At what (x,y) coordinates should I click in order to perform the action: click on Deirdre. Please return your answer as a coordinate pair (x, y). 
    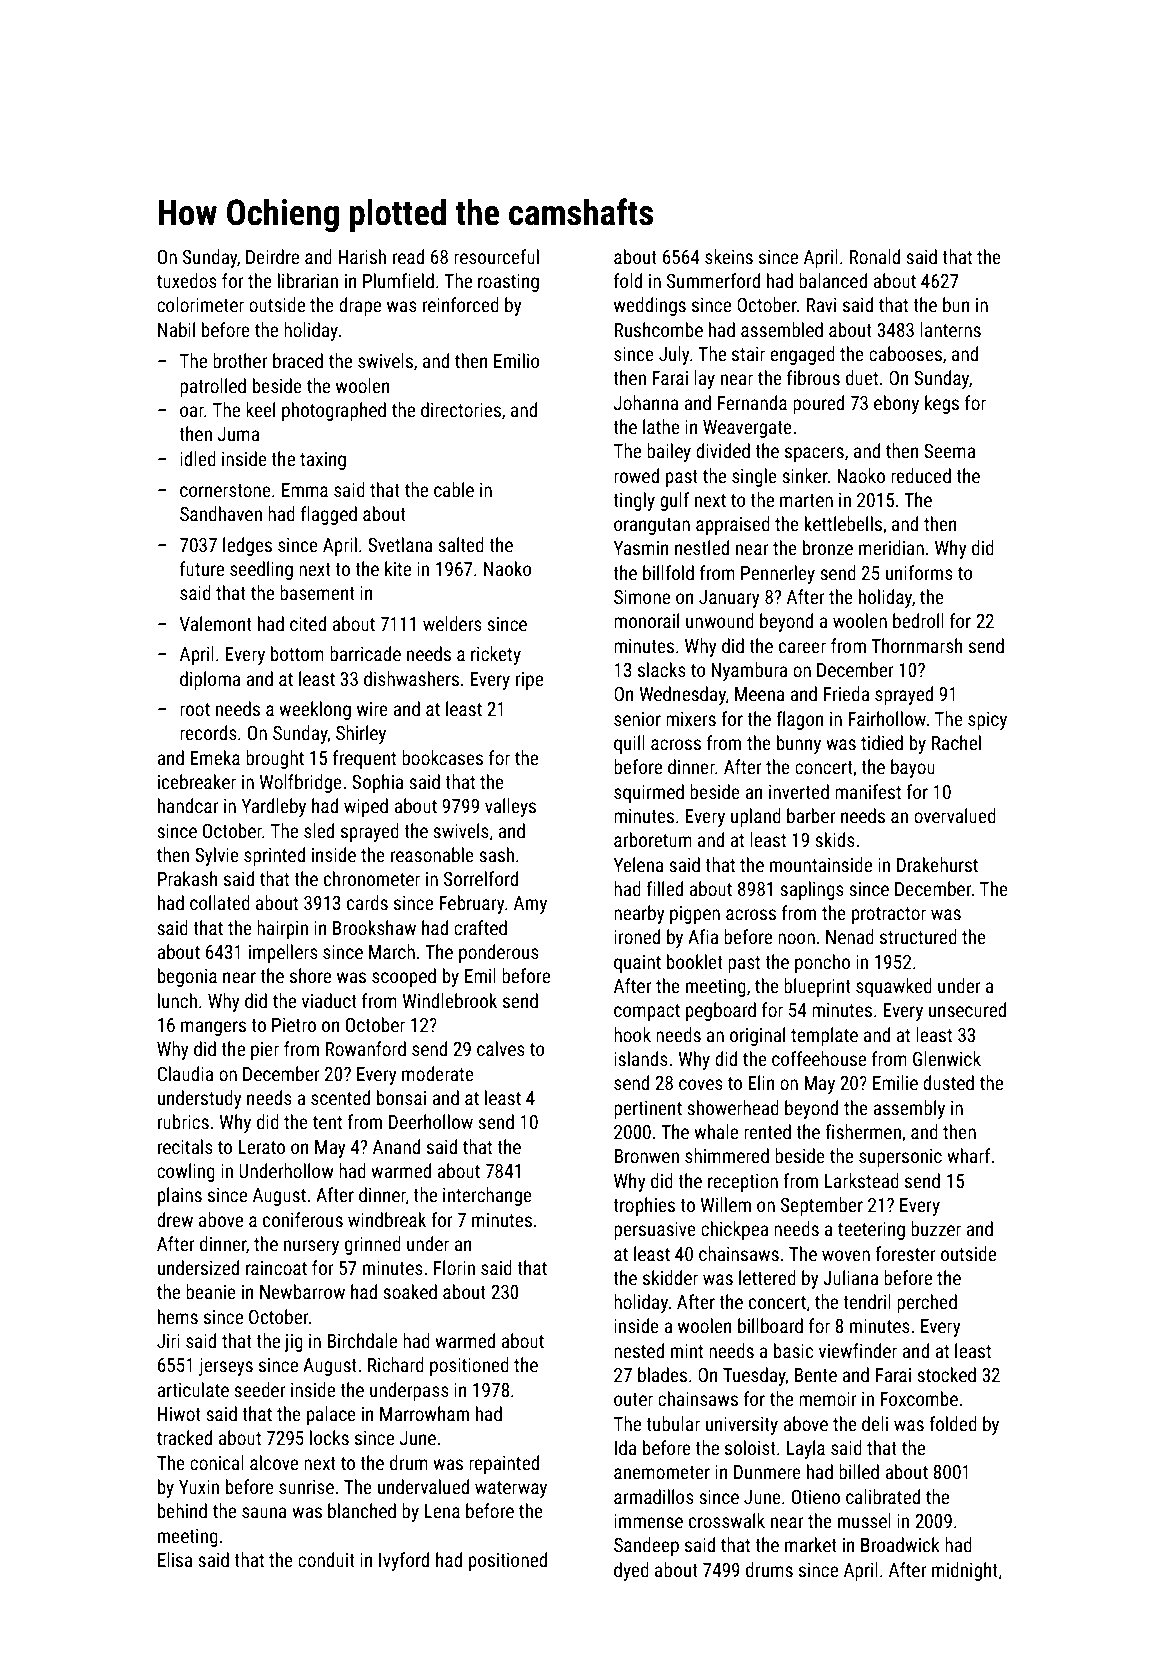
    Looking at the image, I should click on (272, 256).
